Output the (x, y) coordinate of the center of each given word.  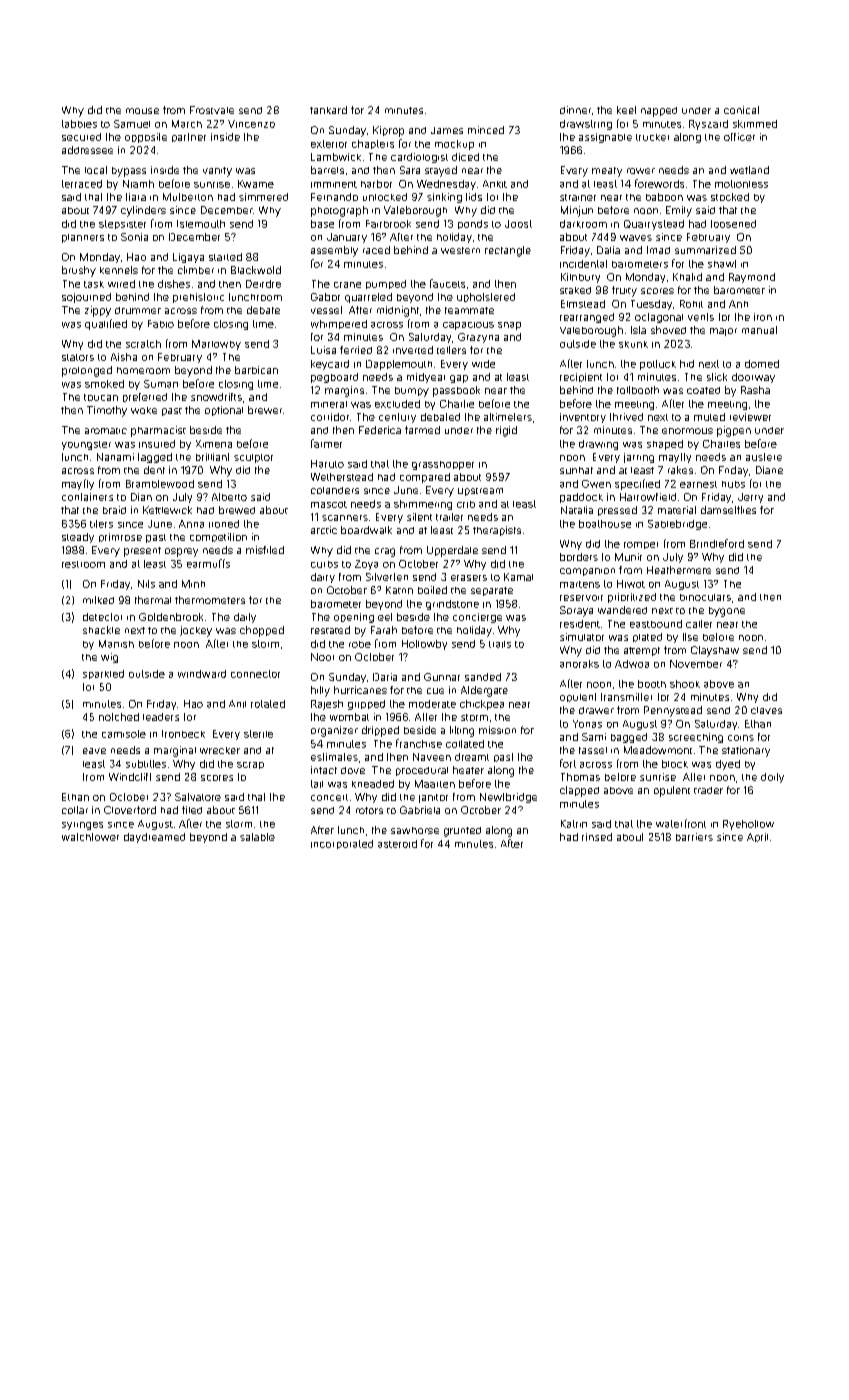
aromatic (106, 431)
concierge (477, 618)
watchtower (90, 837)
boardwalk (366, 530)
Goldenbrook (171, 617)
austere (764, 457)
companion (587, 572)
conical (741, 110)
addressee (87, 150)
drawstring (586, 125)
